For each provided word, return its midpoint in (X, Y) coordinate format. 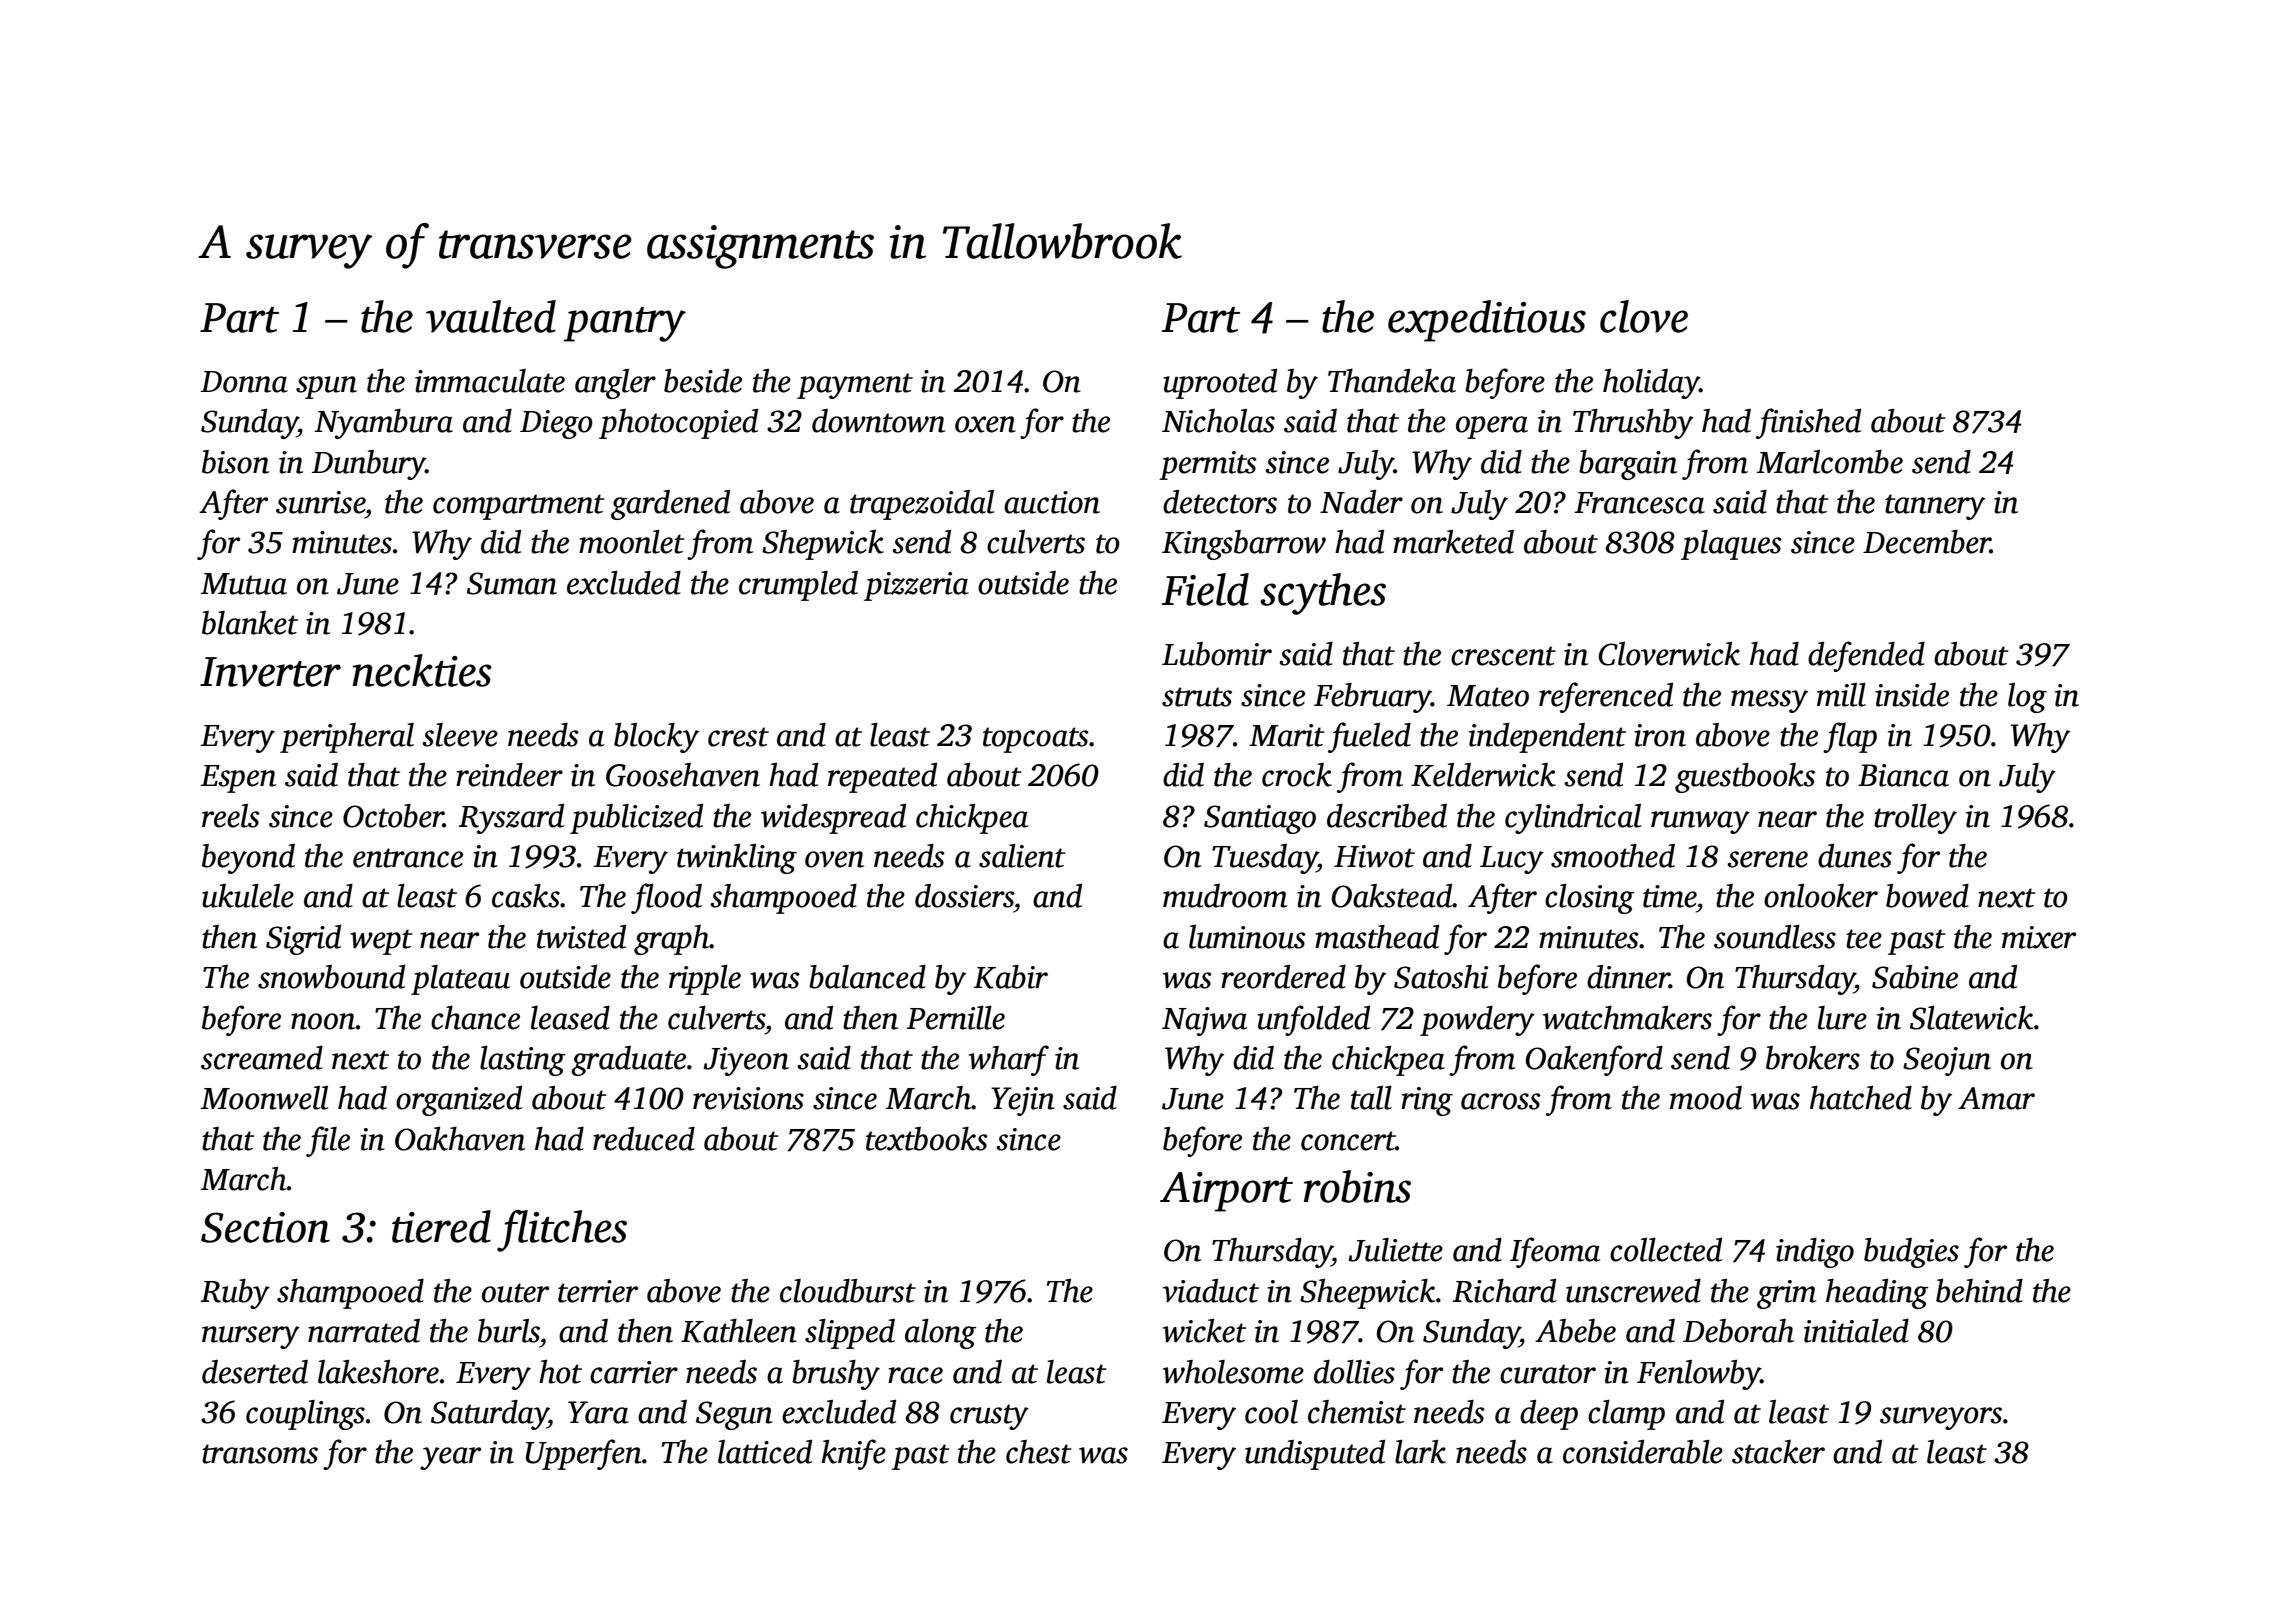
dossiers (964, 896)
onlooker (1821, 896)
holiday (1651, 384)
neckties (422, 670)
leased (570, 1018)
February (1372, 698)
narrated (364, 1331)
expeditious (1487, 321)
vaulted (491, 316)
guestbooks (1745, 778)
